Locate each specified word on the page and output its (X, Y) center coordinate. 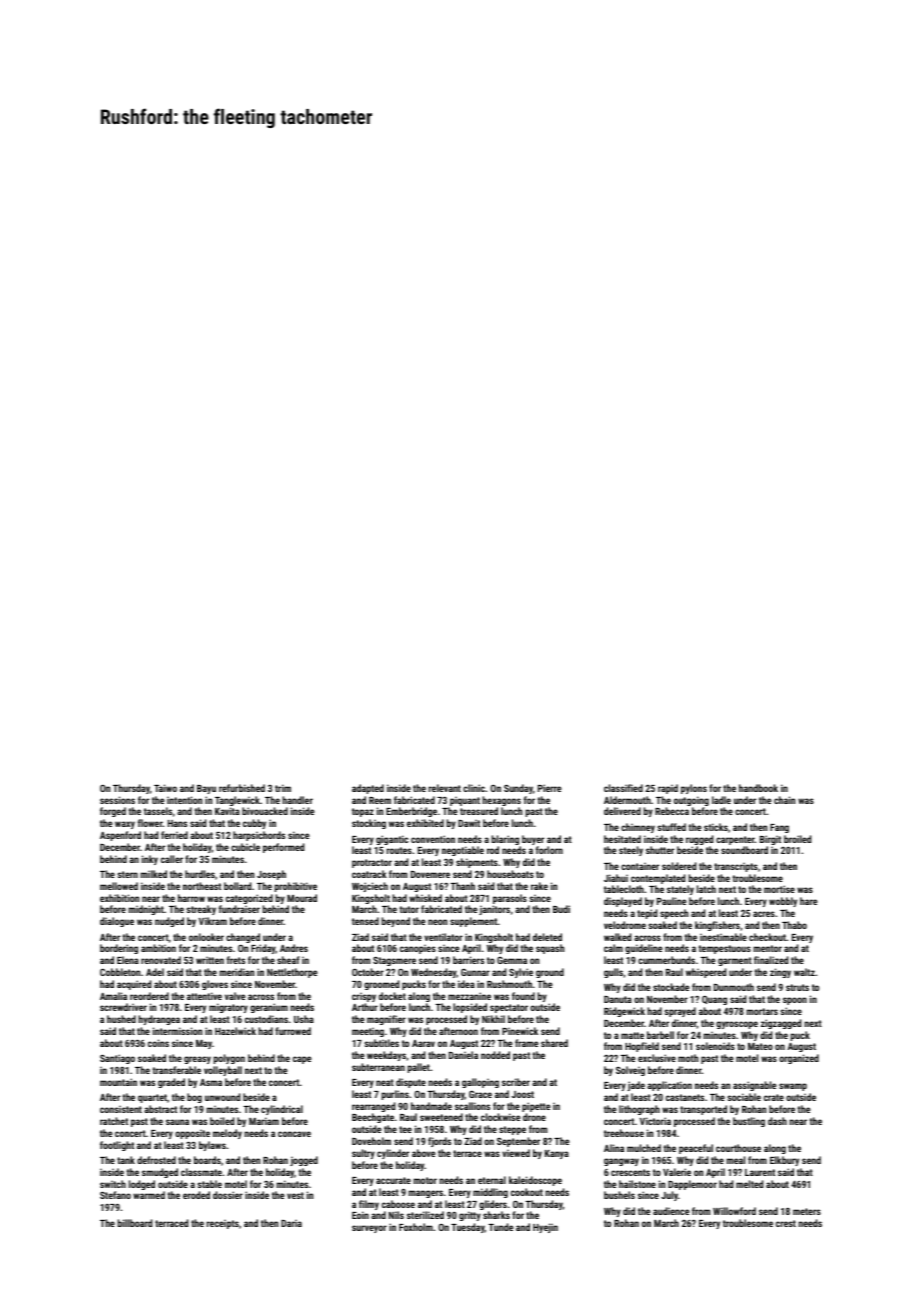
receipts (223, 1224)
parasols (510, 899)
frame (526, 1043)
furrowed (293, 1031)
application (669, 1086)
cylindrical (282, 1110)
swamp (793, 1087)
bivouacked (265, 811)
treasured (479, 811)
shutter (660, 850)
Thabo (794, 925)
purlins (395, 1095)
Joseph (271, 875)
